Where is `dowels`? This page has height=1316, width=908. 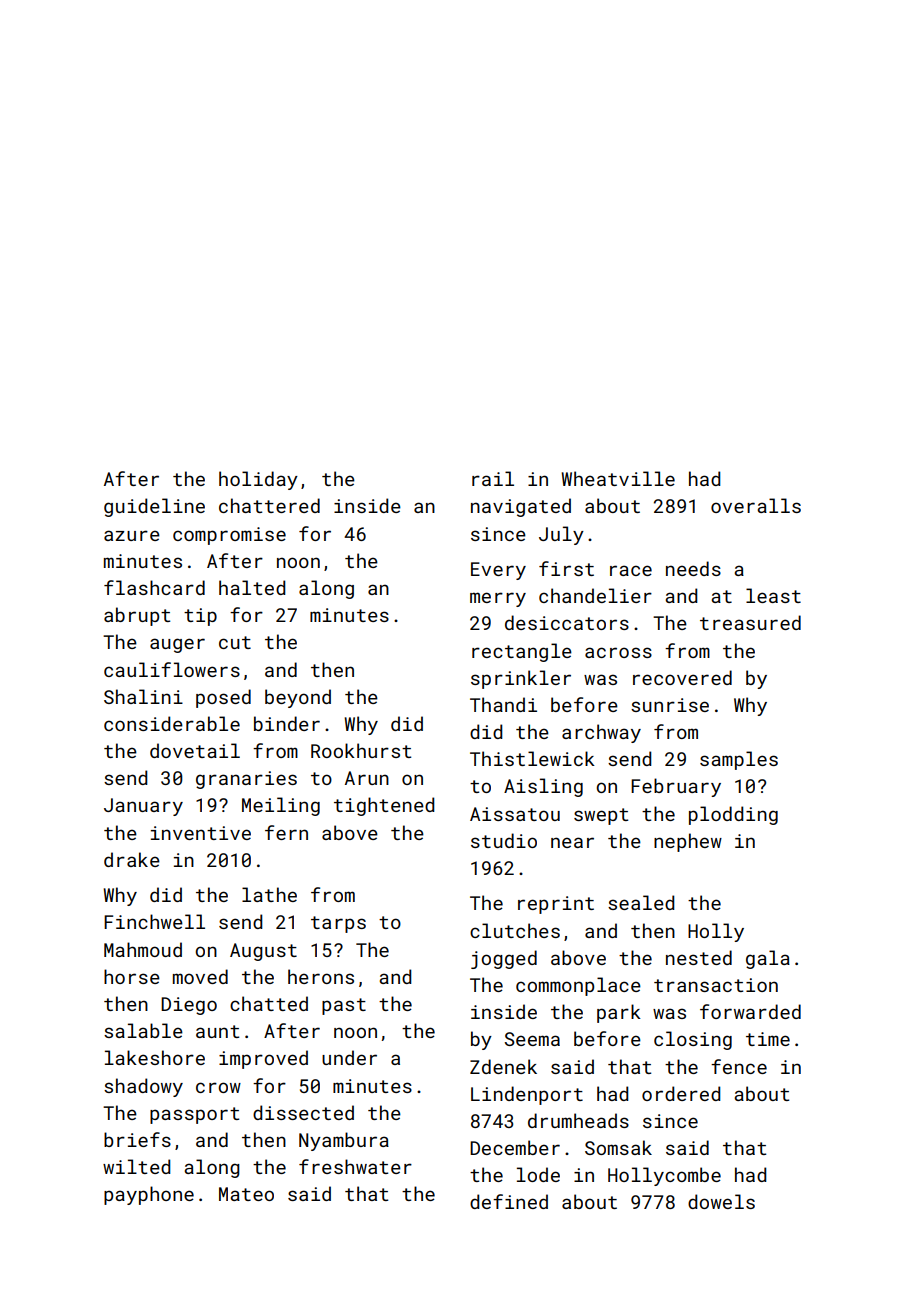
dowels is located at coordinates (721, 1201).
